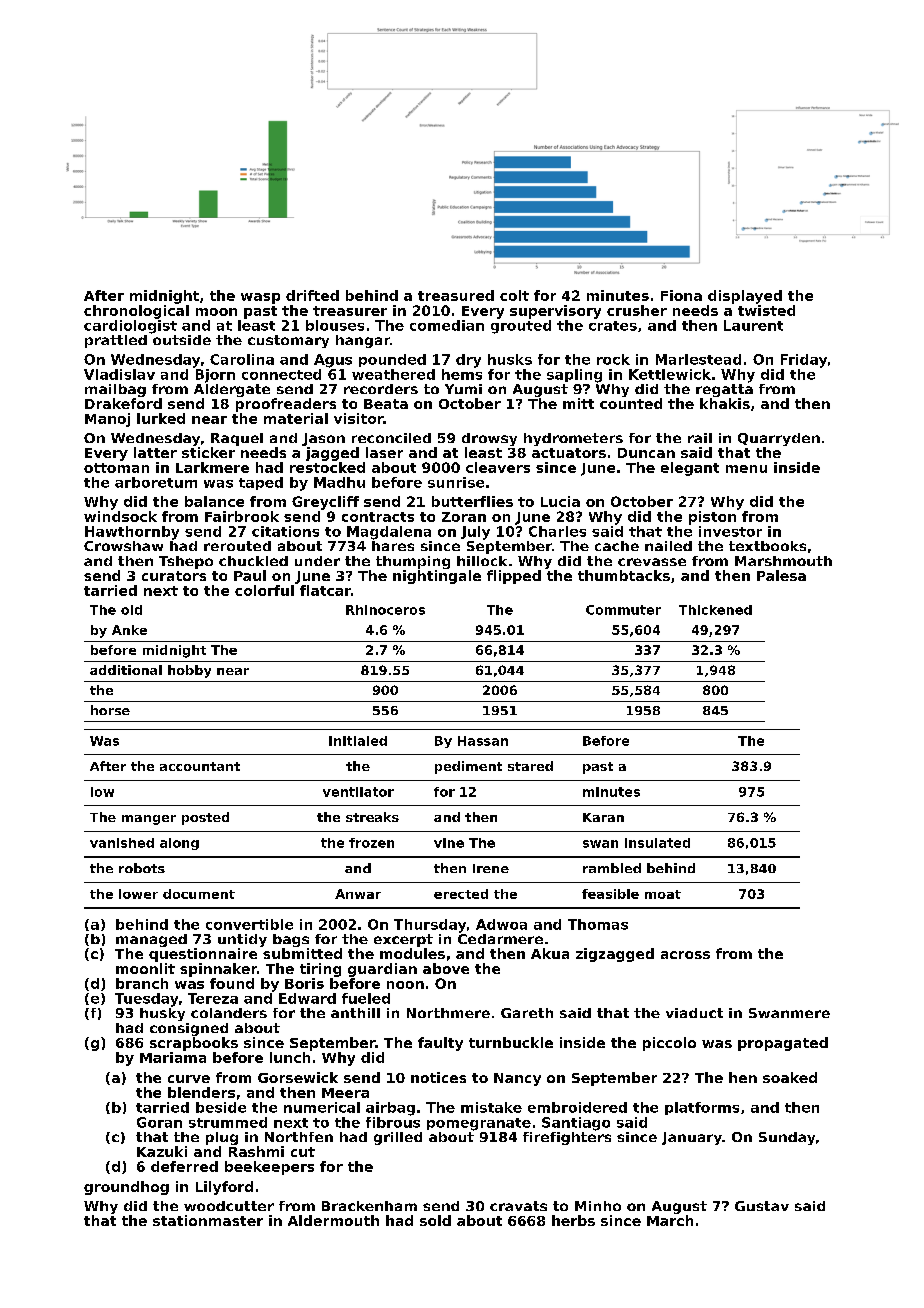  Describe the element at coordinates (129, 630) in the document. I see `Anke` at that location.
